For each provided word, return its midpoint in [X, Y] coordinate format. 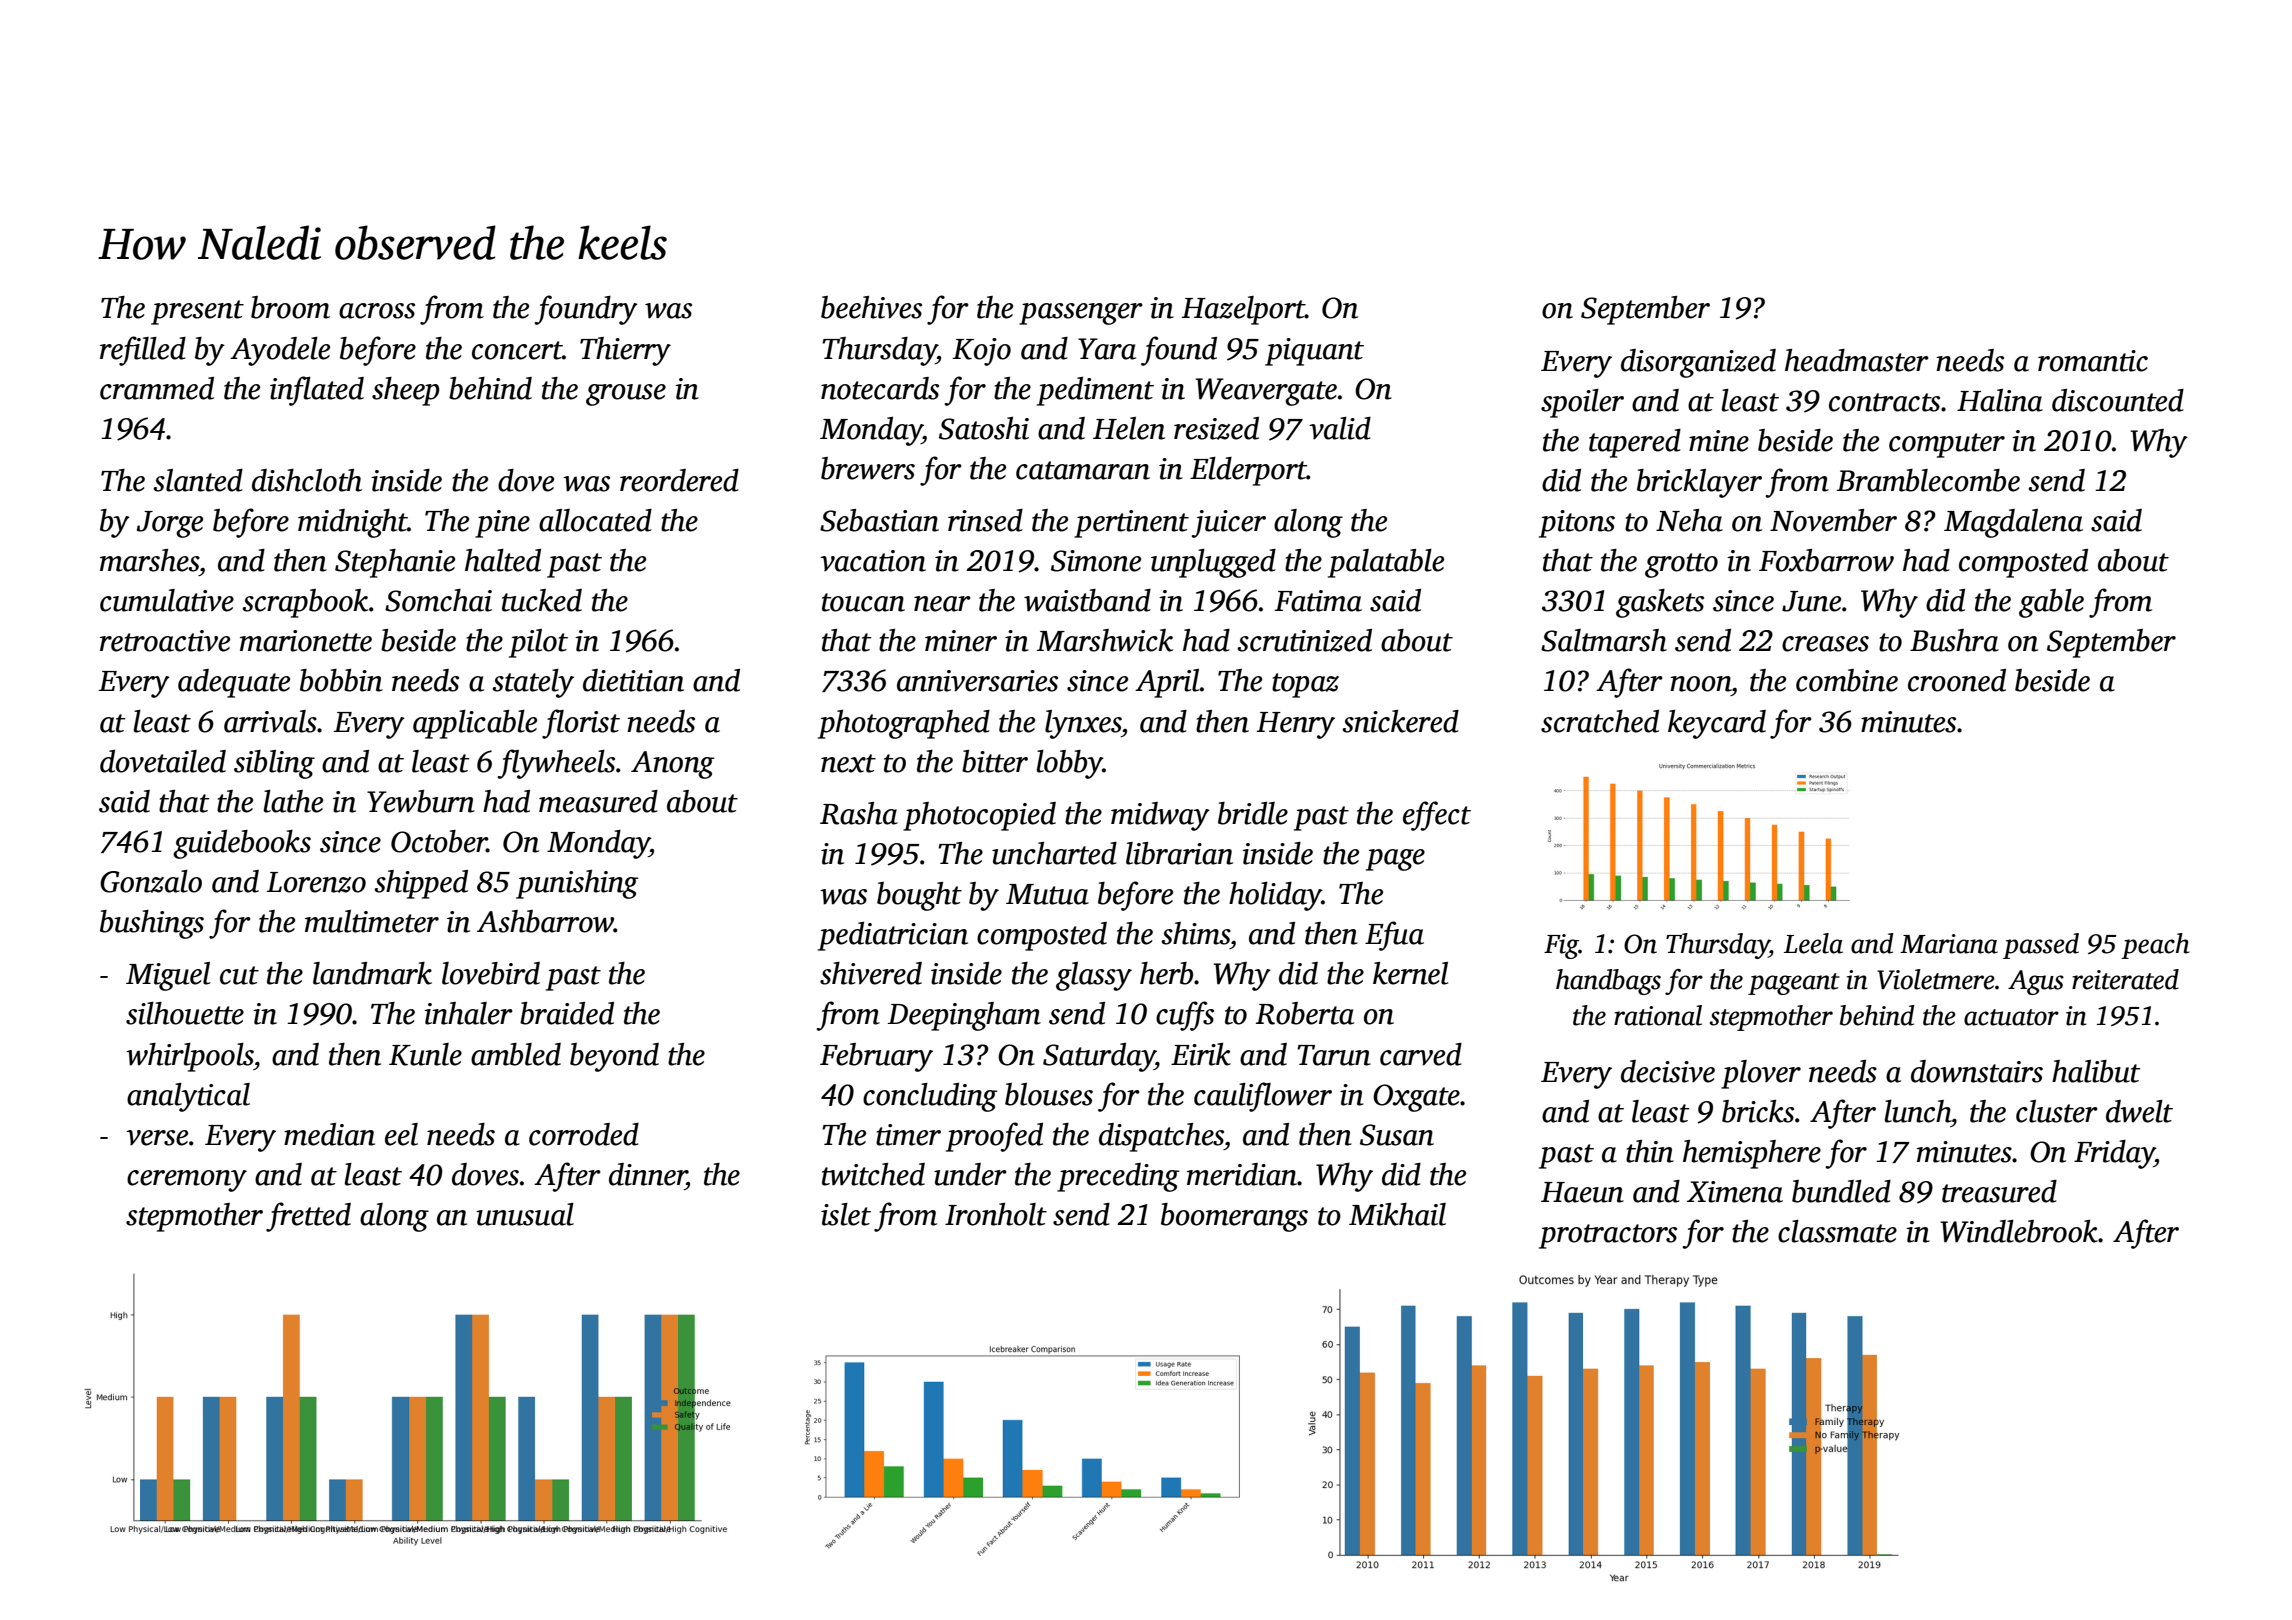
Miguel [168, 976]
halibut [2096, 1071]
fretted [308, 1217]
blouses [1049, 1094]
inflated [317, 391]
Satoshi [984, 428]
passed [2041, 946]
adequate [234, 683]
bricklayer [1699, 483]
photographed [904, 724]
